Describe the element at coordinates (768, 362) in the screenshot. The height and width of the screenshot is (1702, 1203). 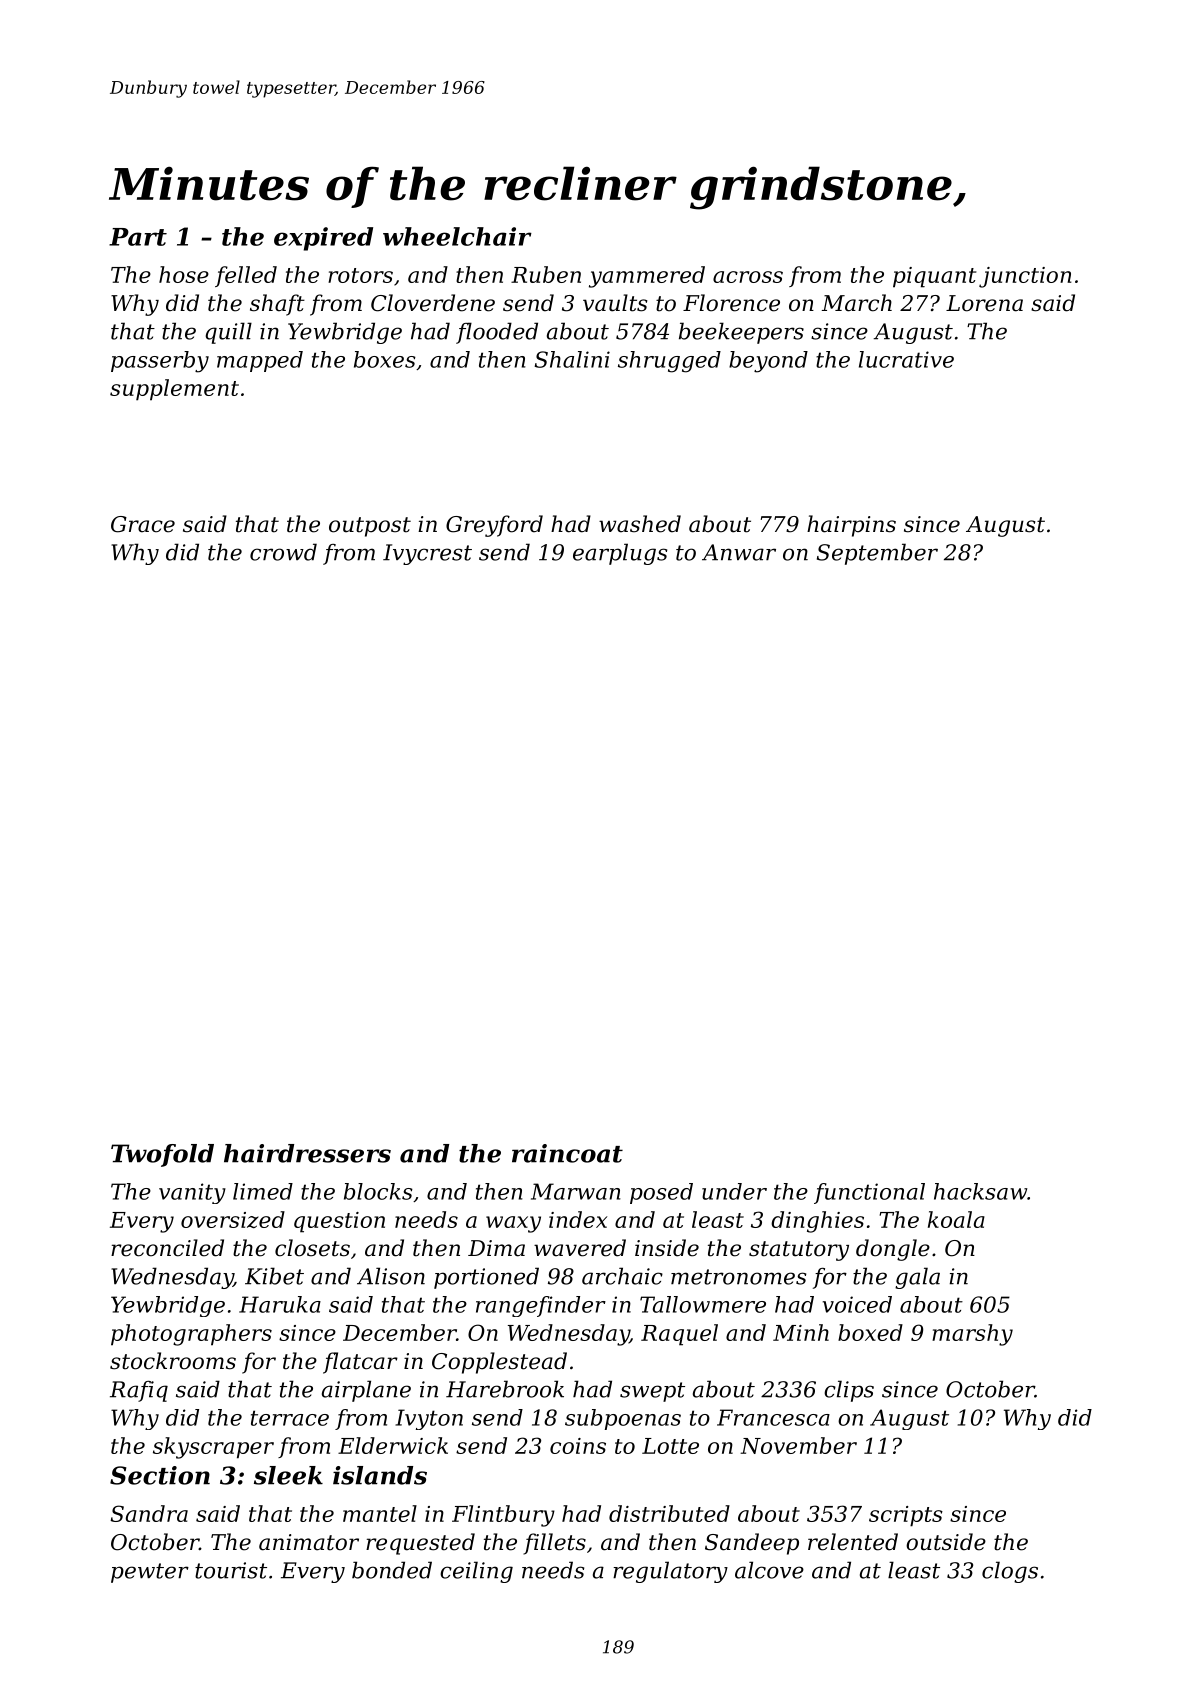
I see `beyond` at that location.
